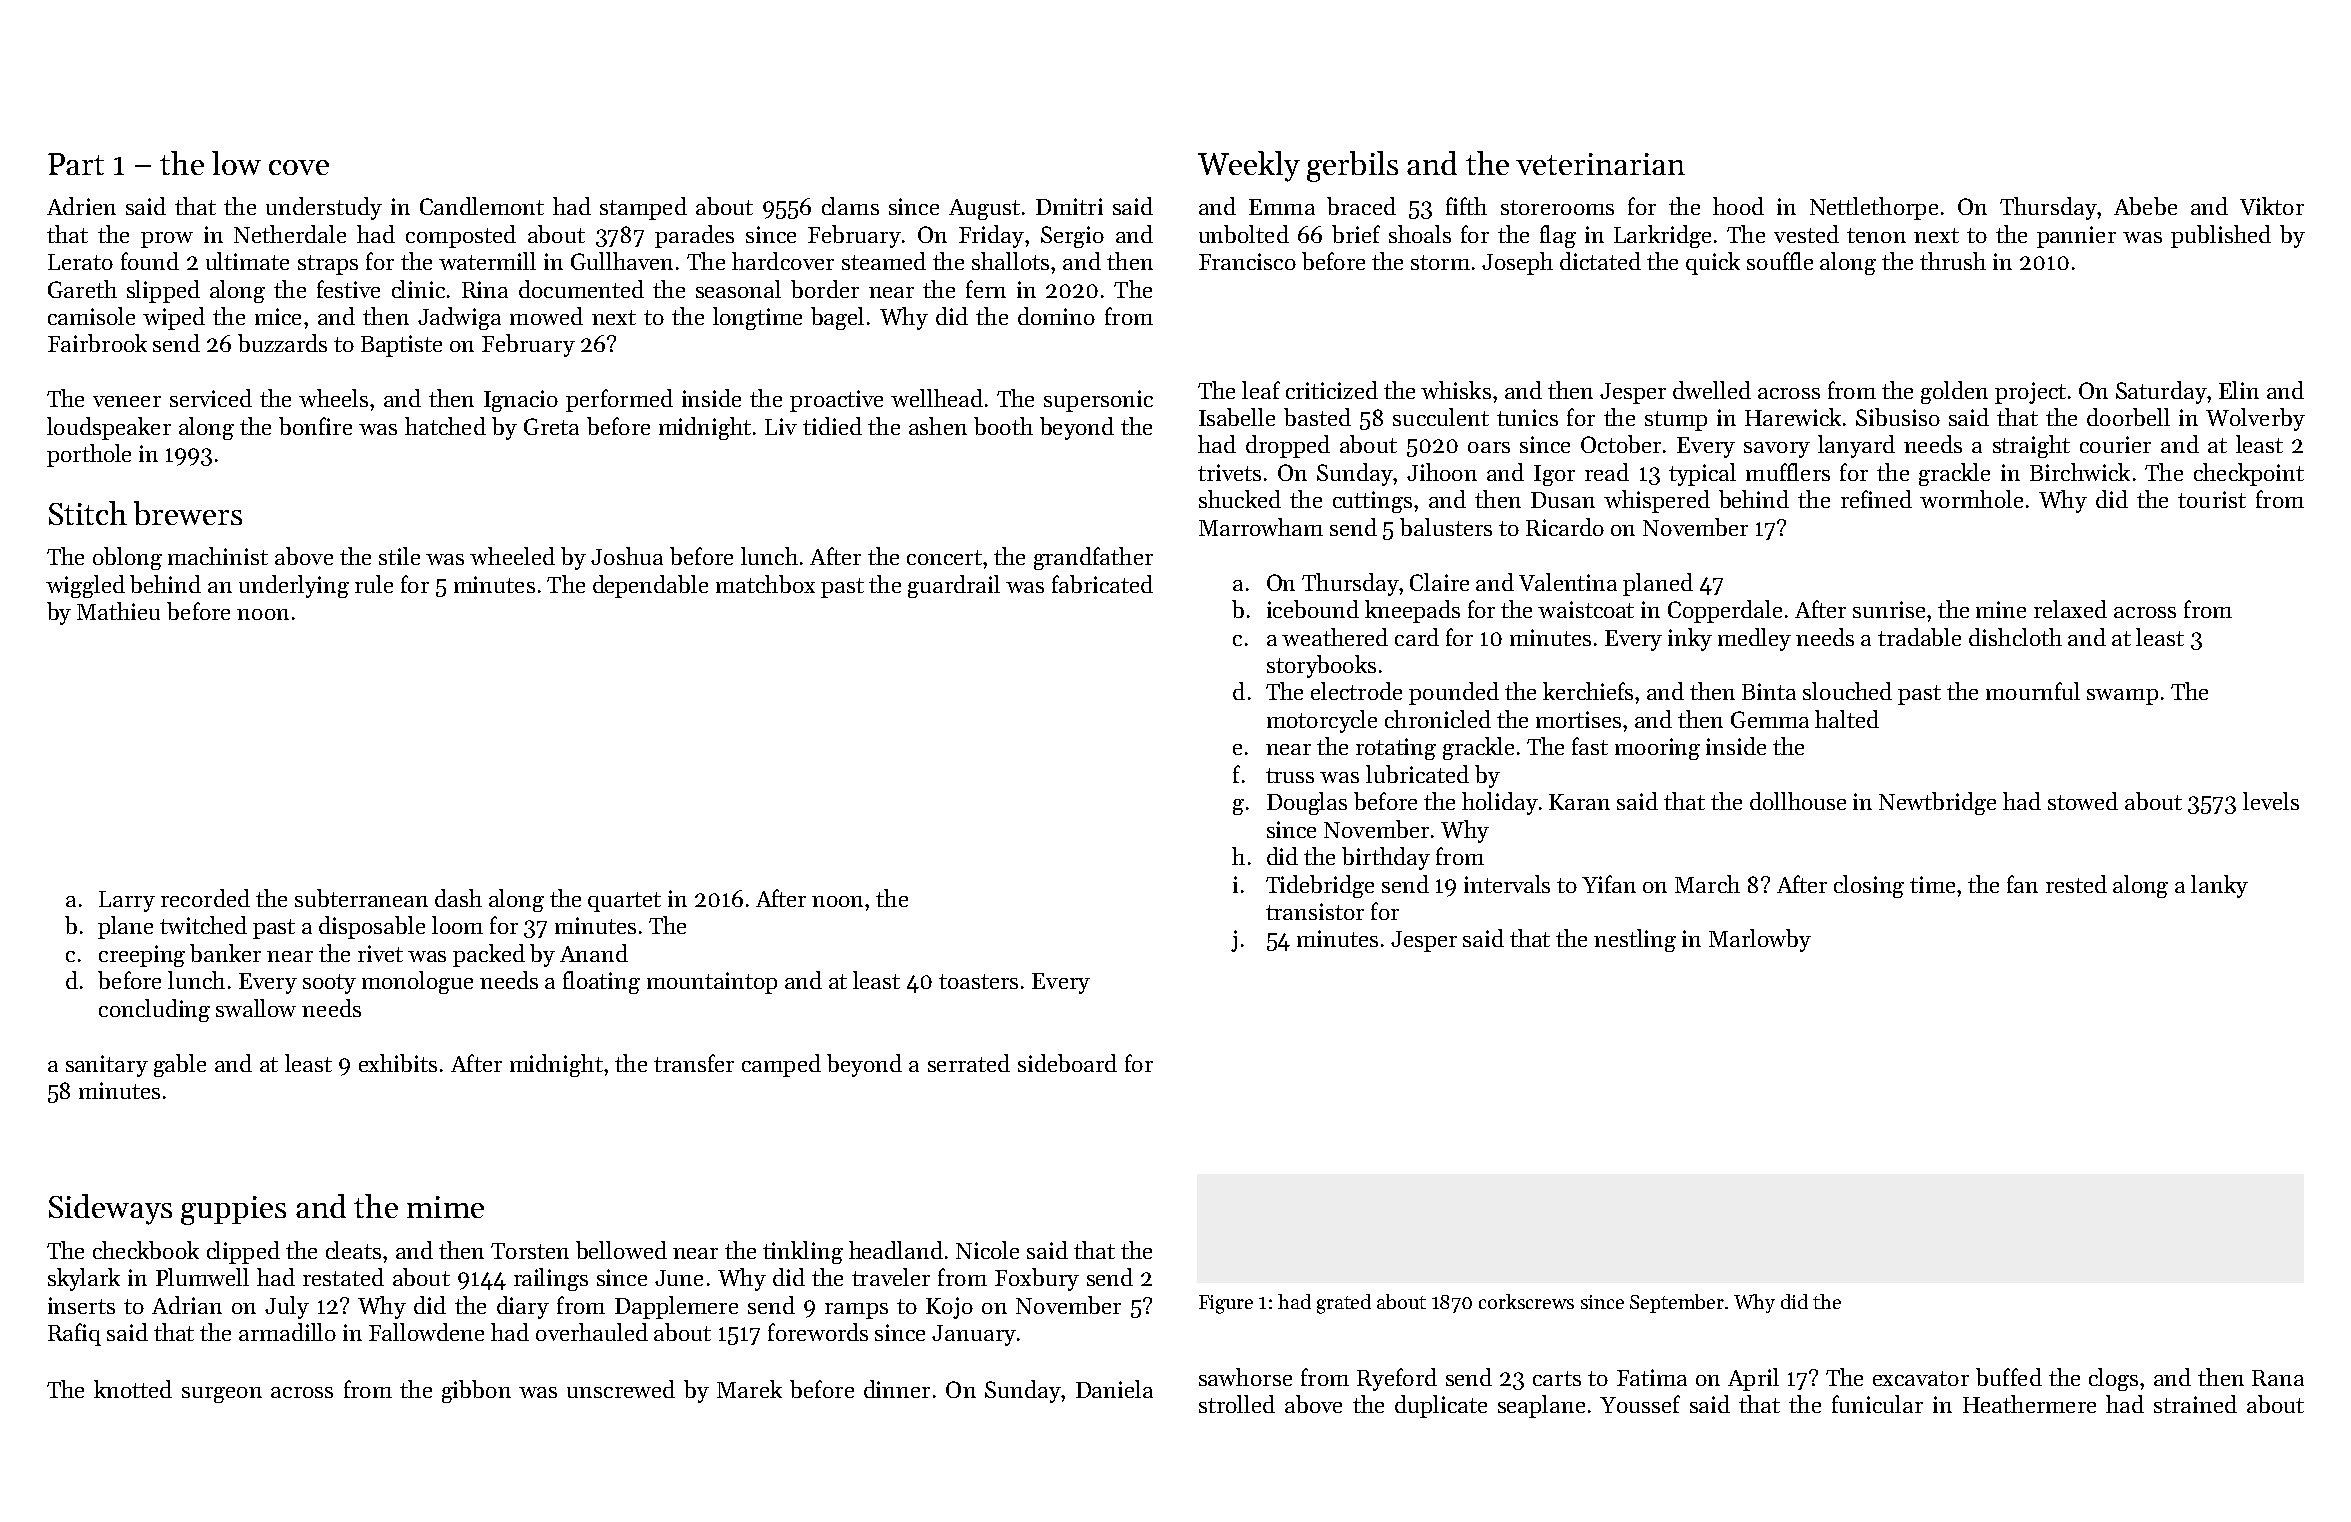 This image has width=2351, height=1522. What do you see at coordinates (76, 164) in the image?
I see `Part` at bounding box center [76, 164].
